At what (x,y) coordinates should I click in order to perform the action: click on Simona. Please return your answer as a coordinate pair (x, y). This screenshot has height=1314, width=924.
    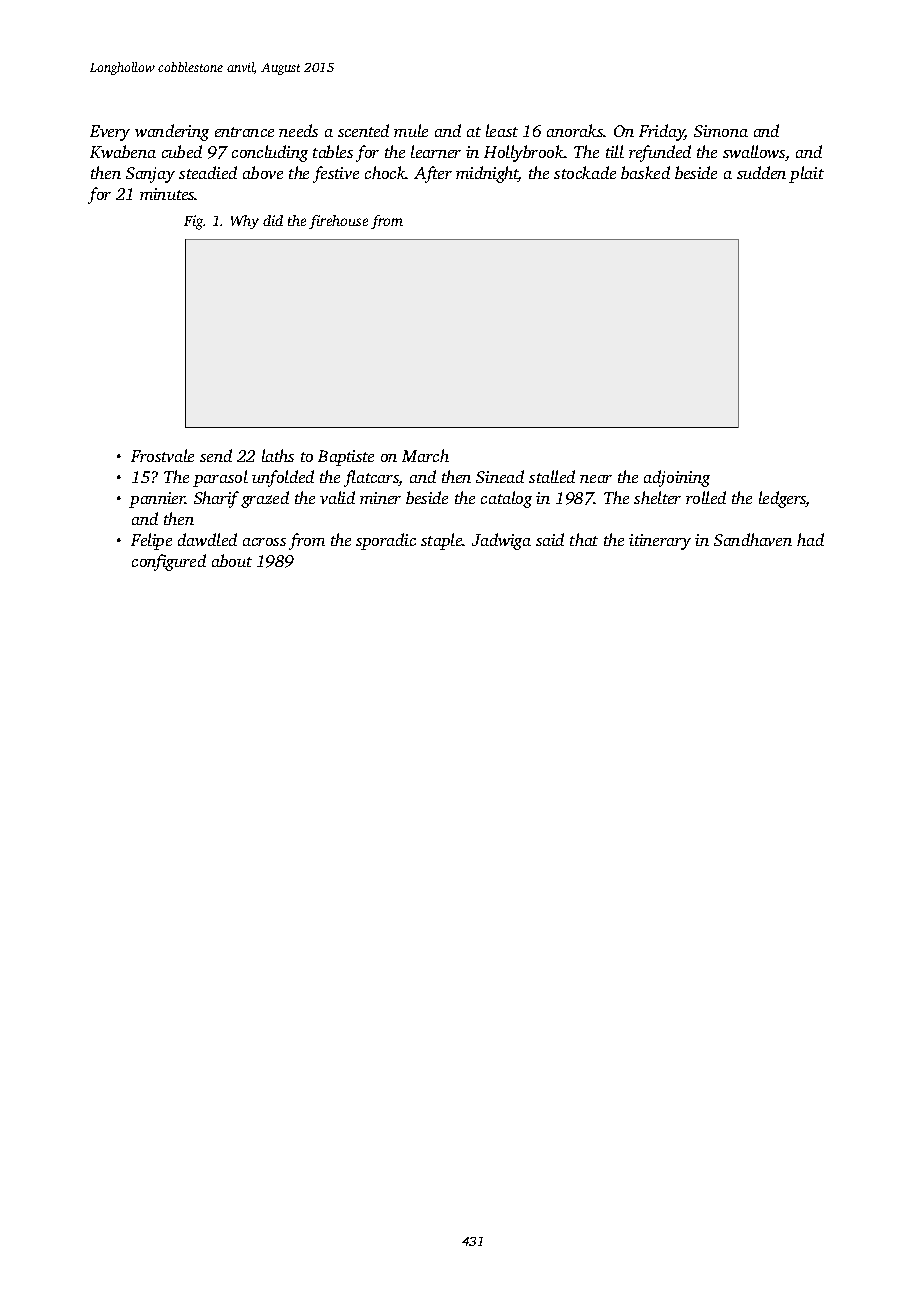
    Looking at the image, I should click on (721, 131).
